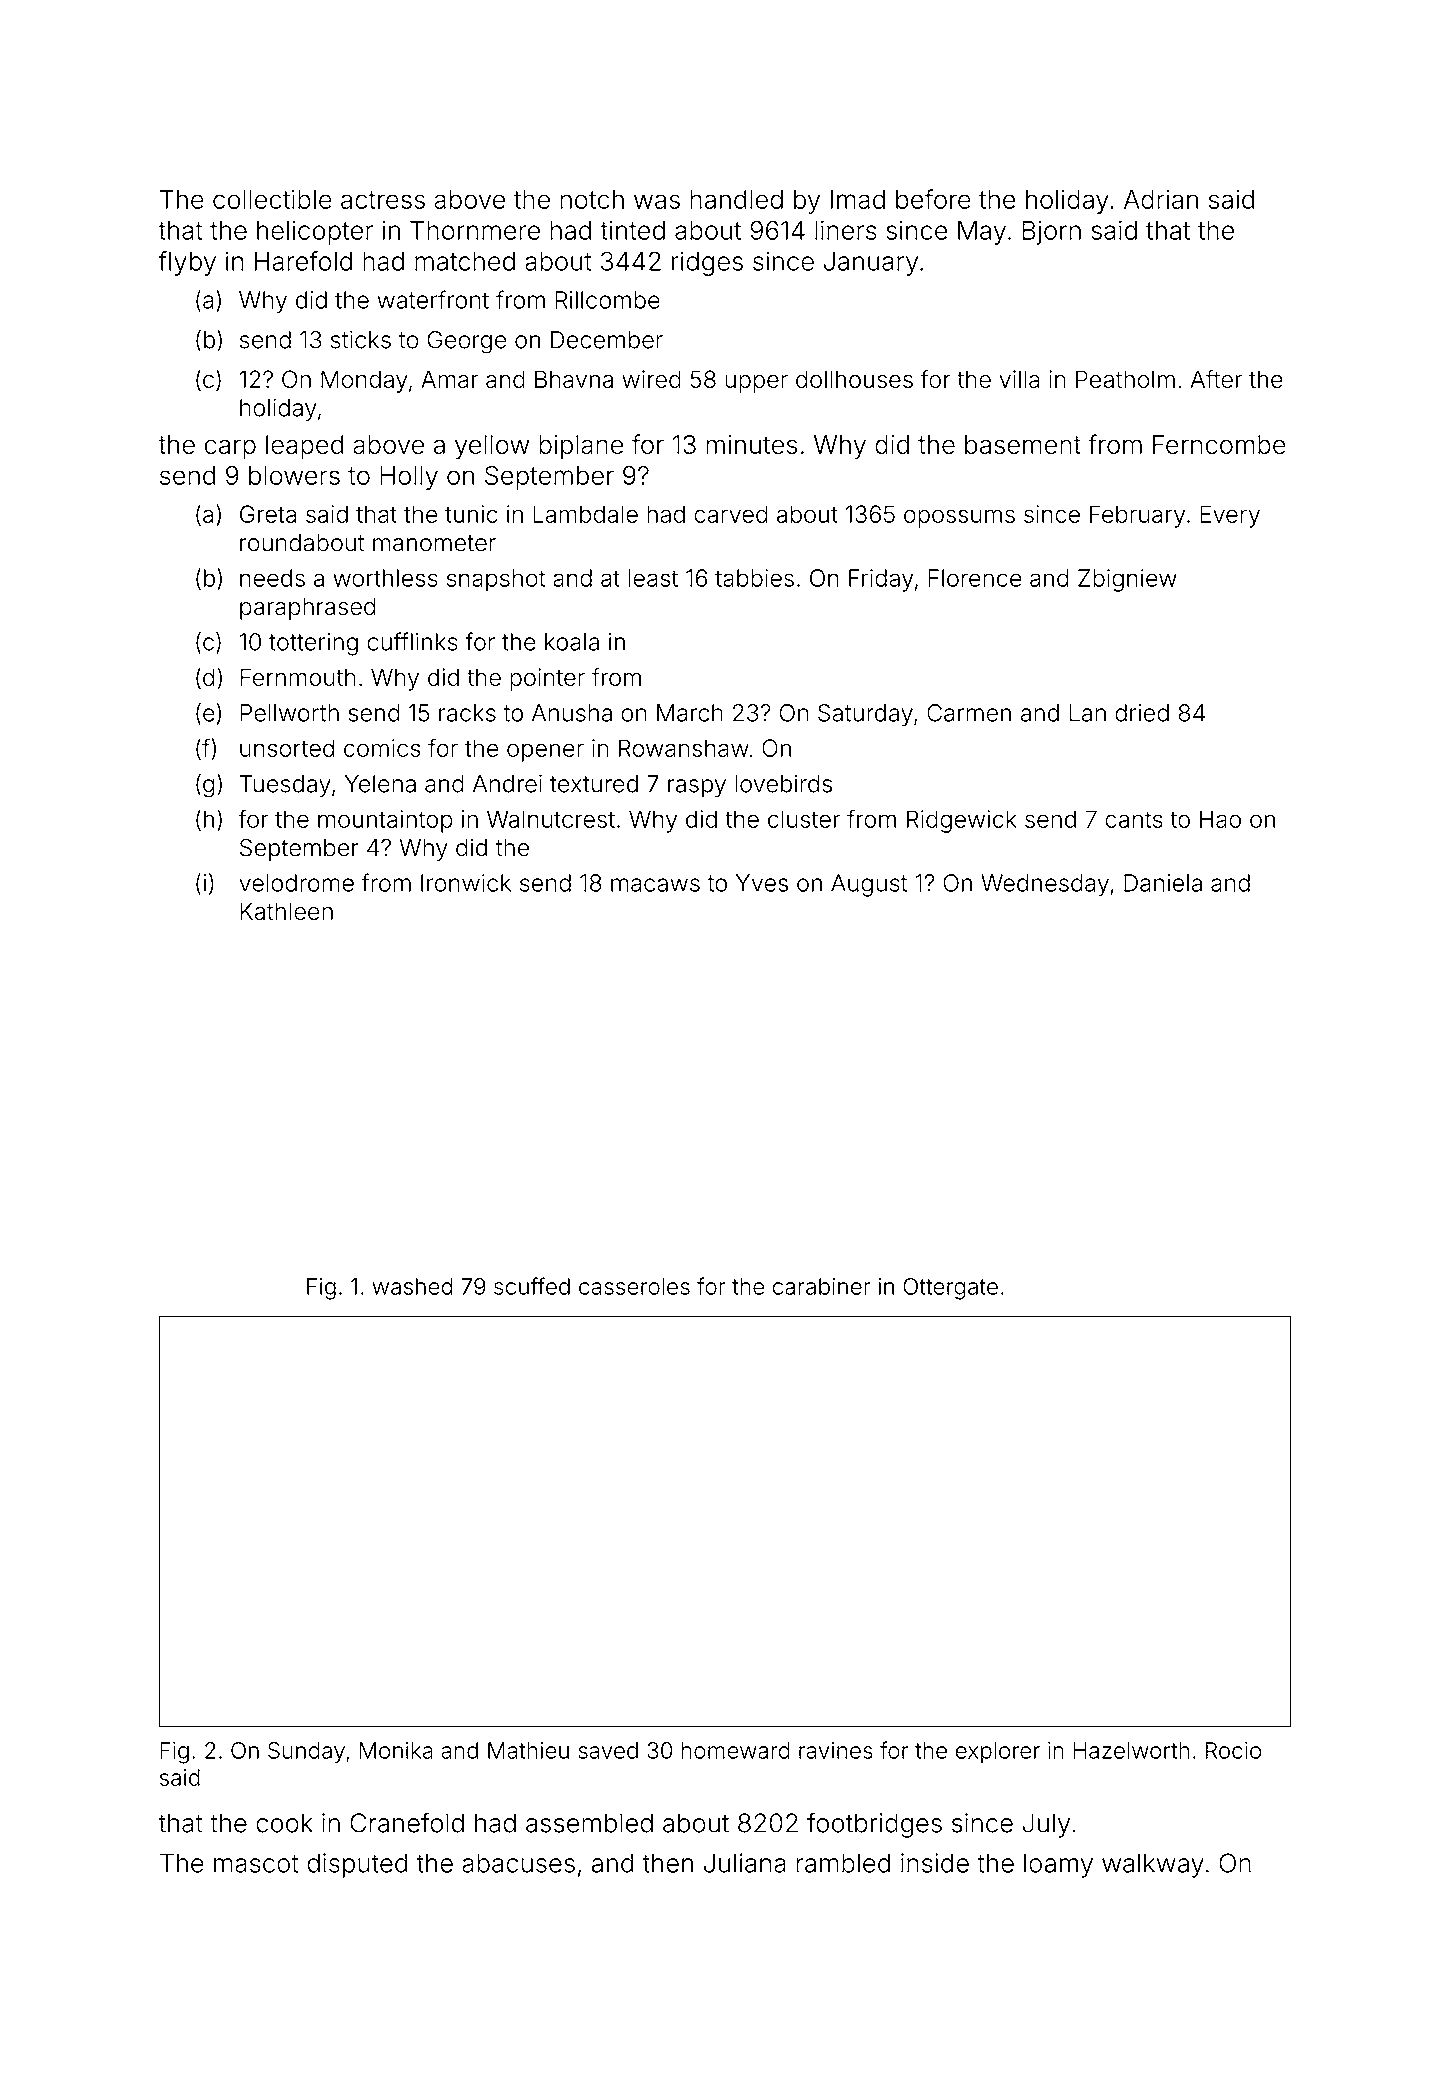 The image size is (1450, 2100). Describe the element at coordinates (1127, 580) in the screenshot. I see `Zbigniew` at that location.
